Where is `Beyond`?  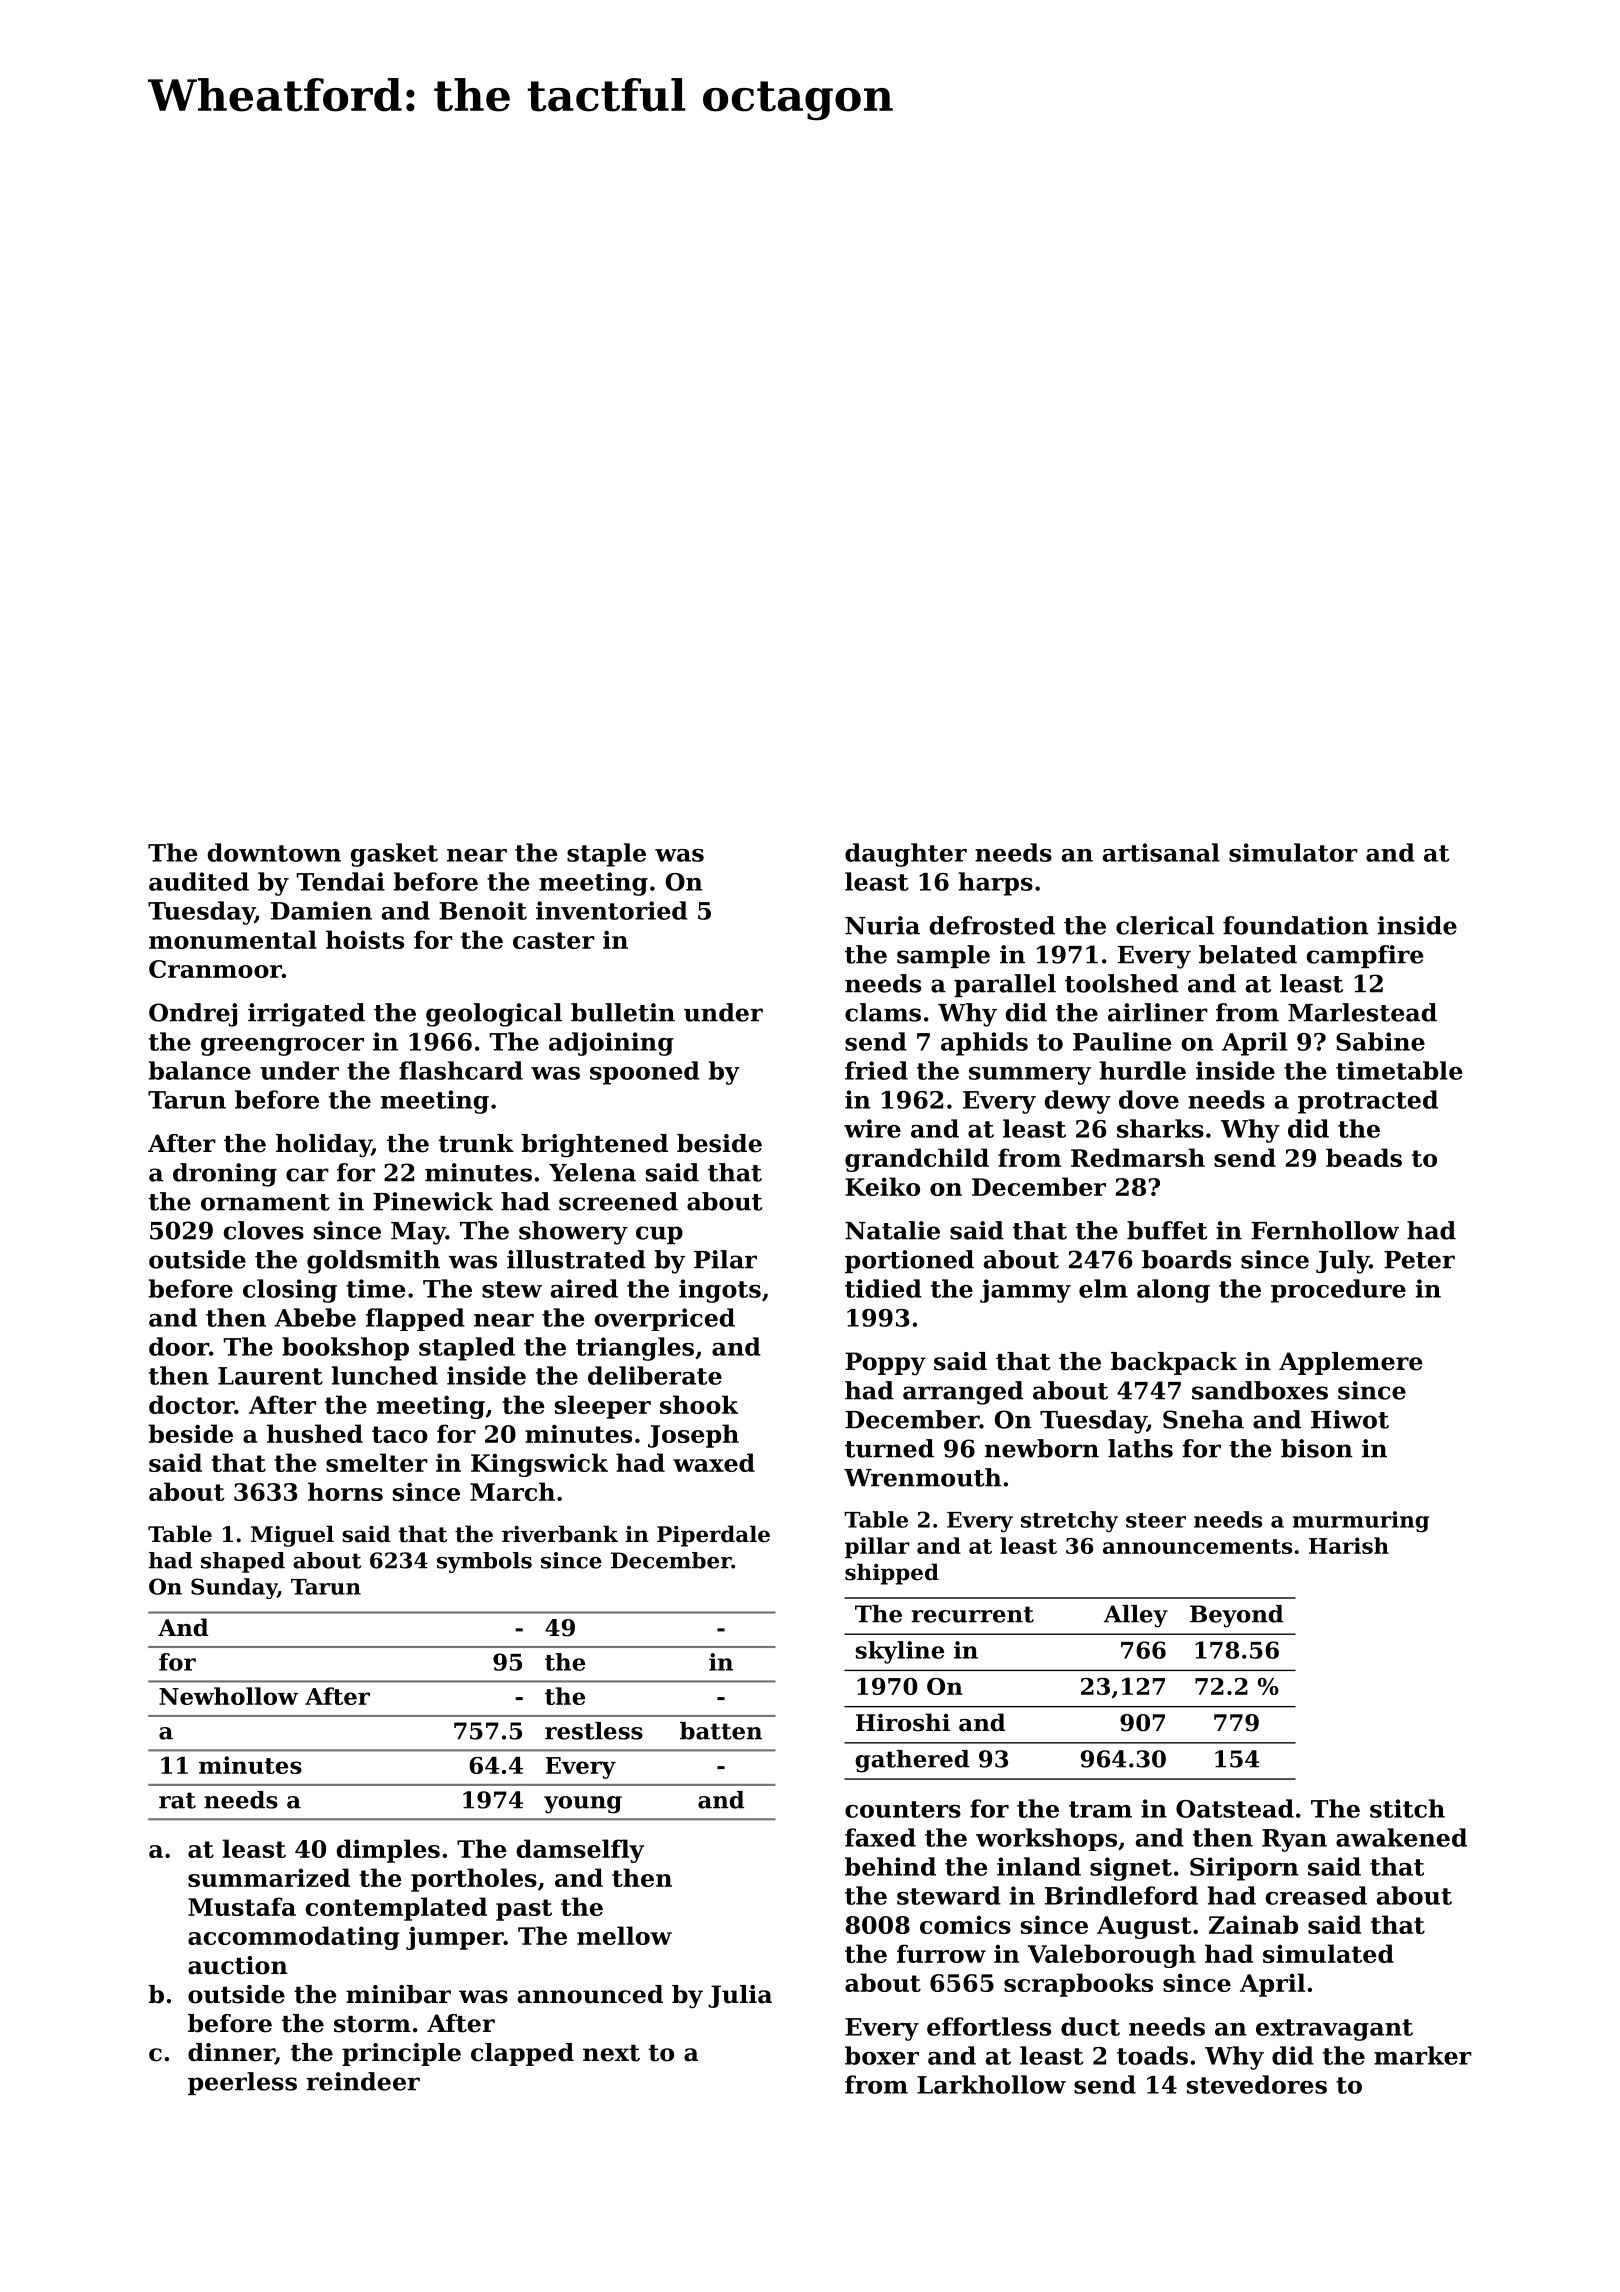
Beyond is located at coordinates (1236, 1616).
